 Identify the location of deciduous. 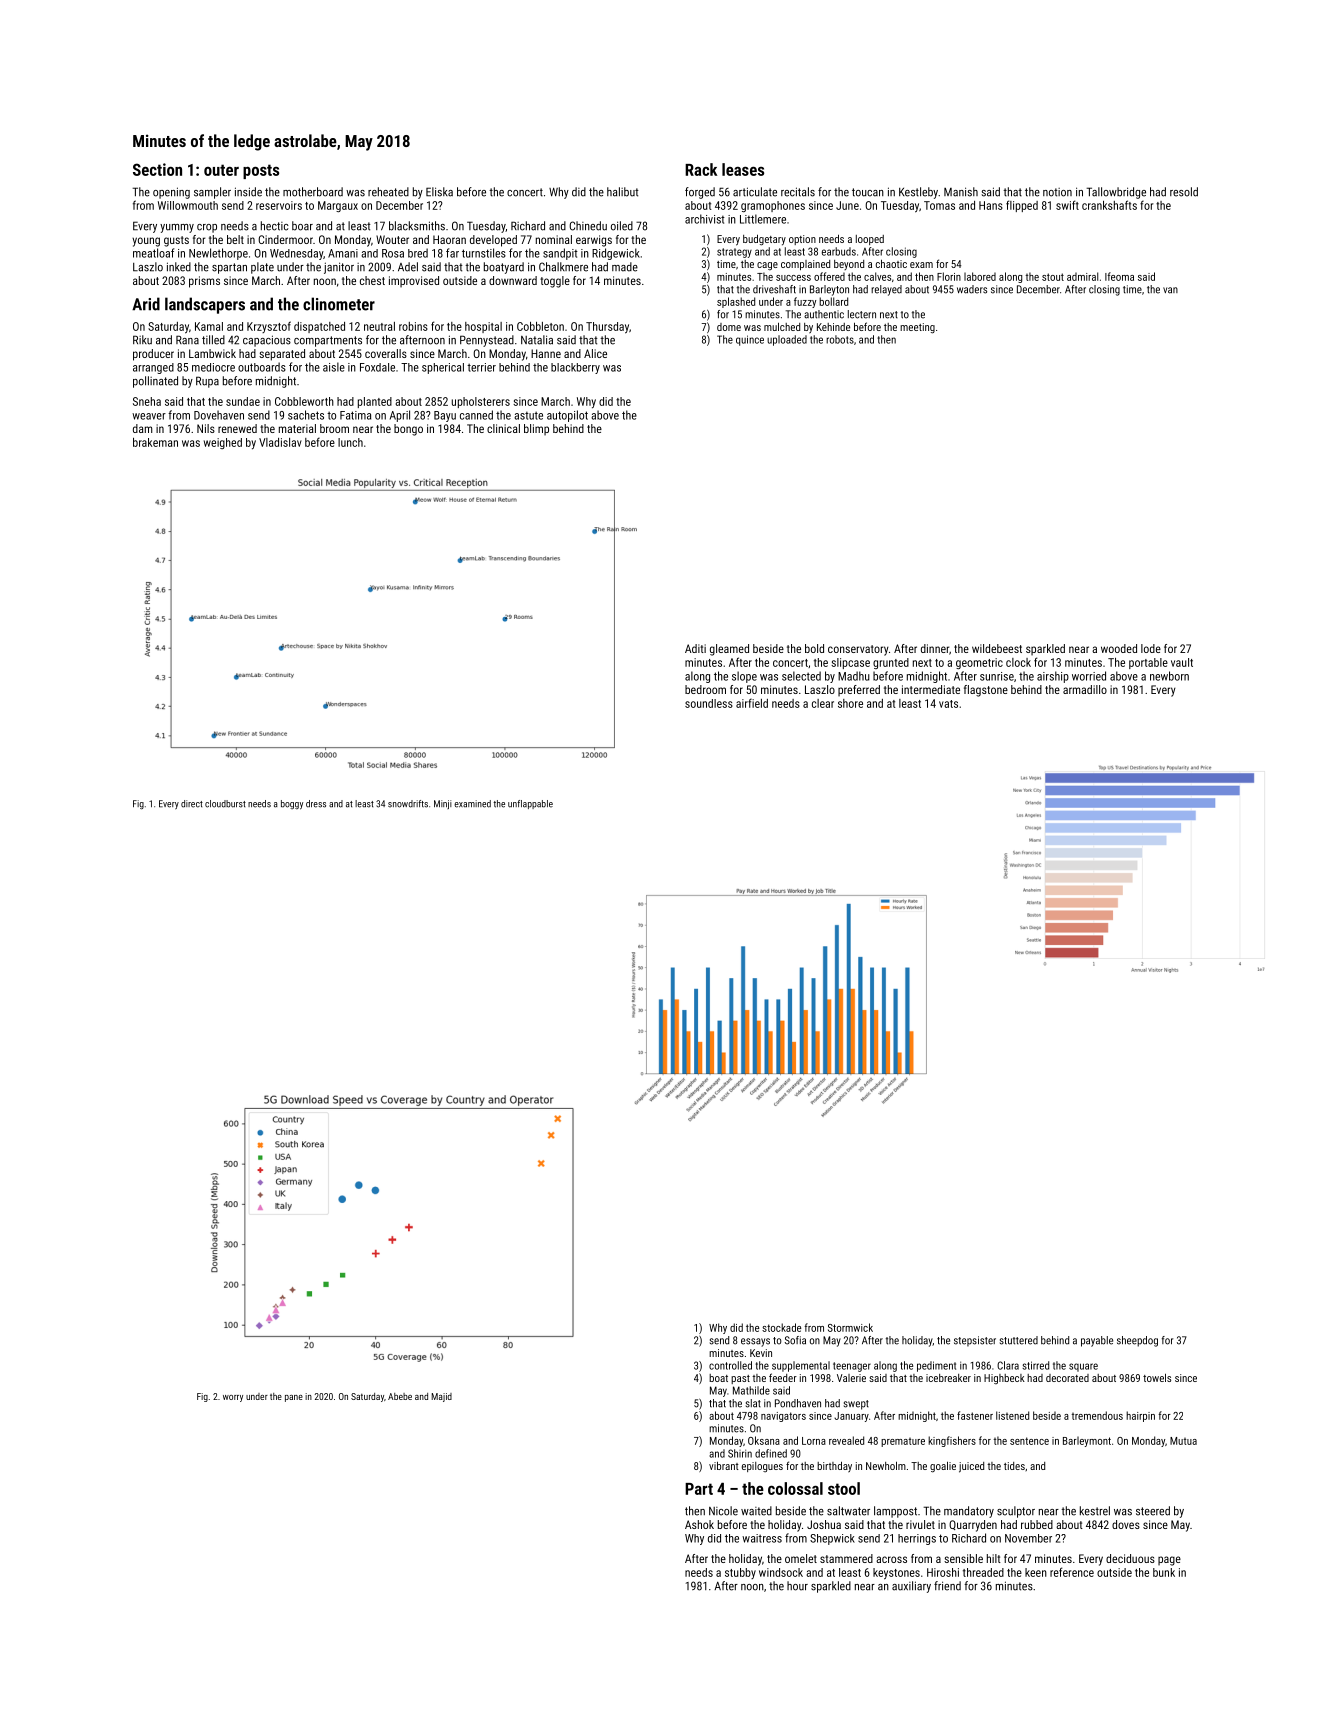
(1130, 1558).
